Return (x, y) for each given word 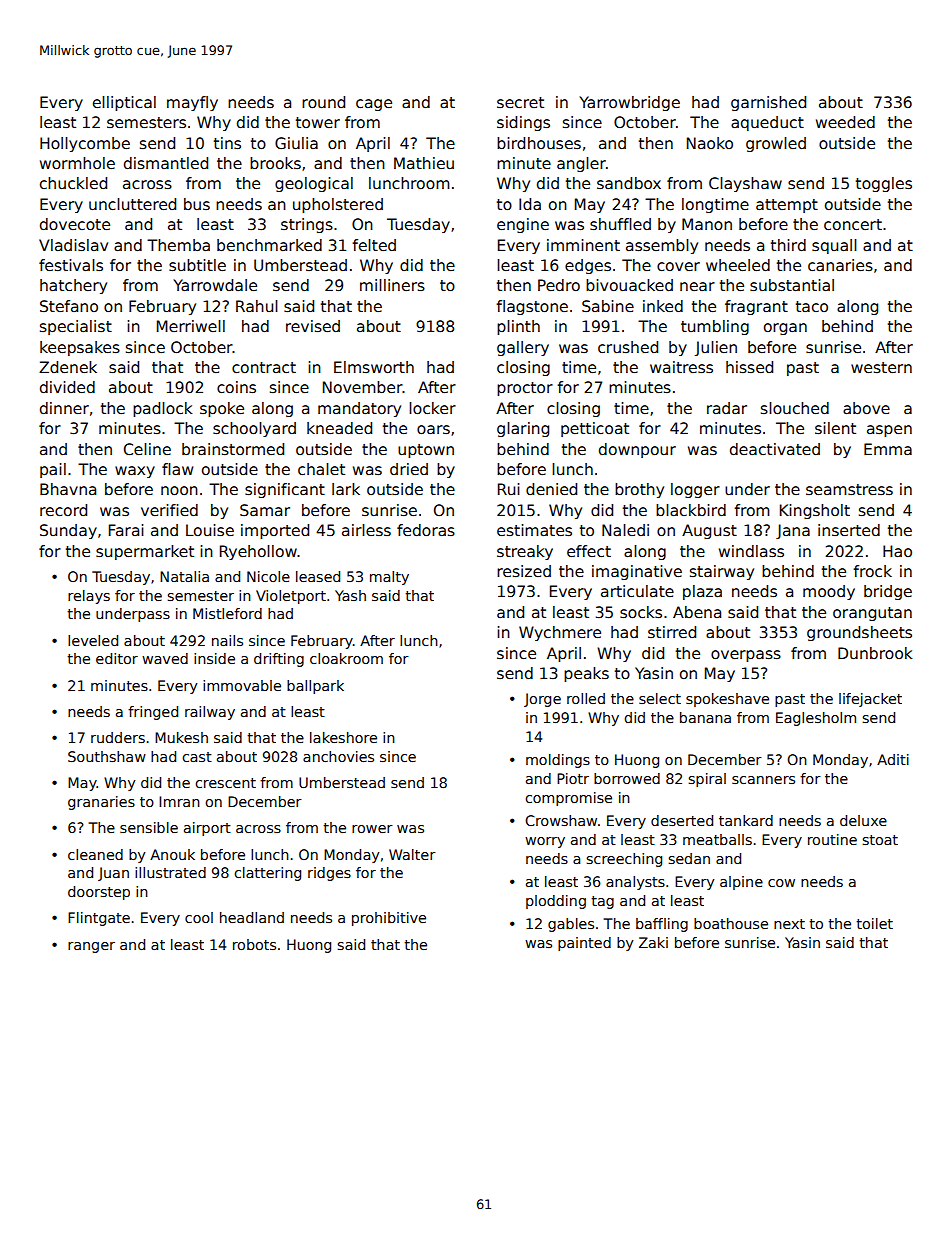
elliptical (124, 103)
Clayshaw (745, 184)
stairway (722, 572)
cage (374, 105)
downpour (637, 450)
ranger (91, 947)
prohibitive (389, 919)
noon (179, 490)
